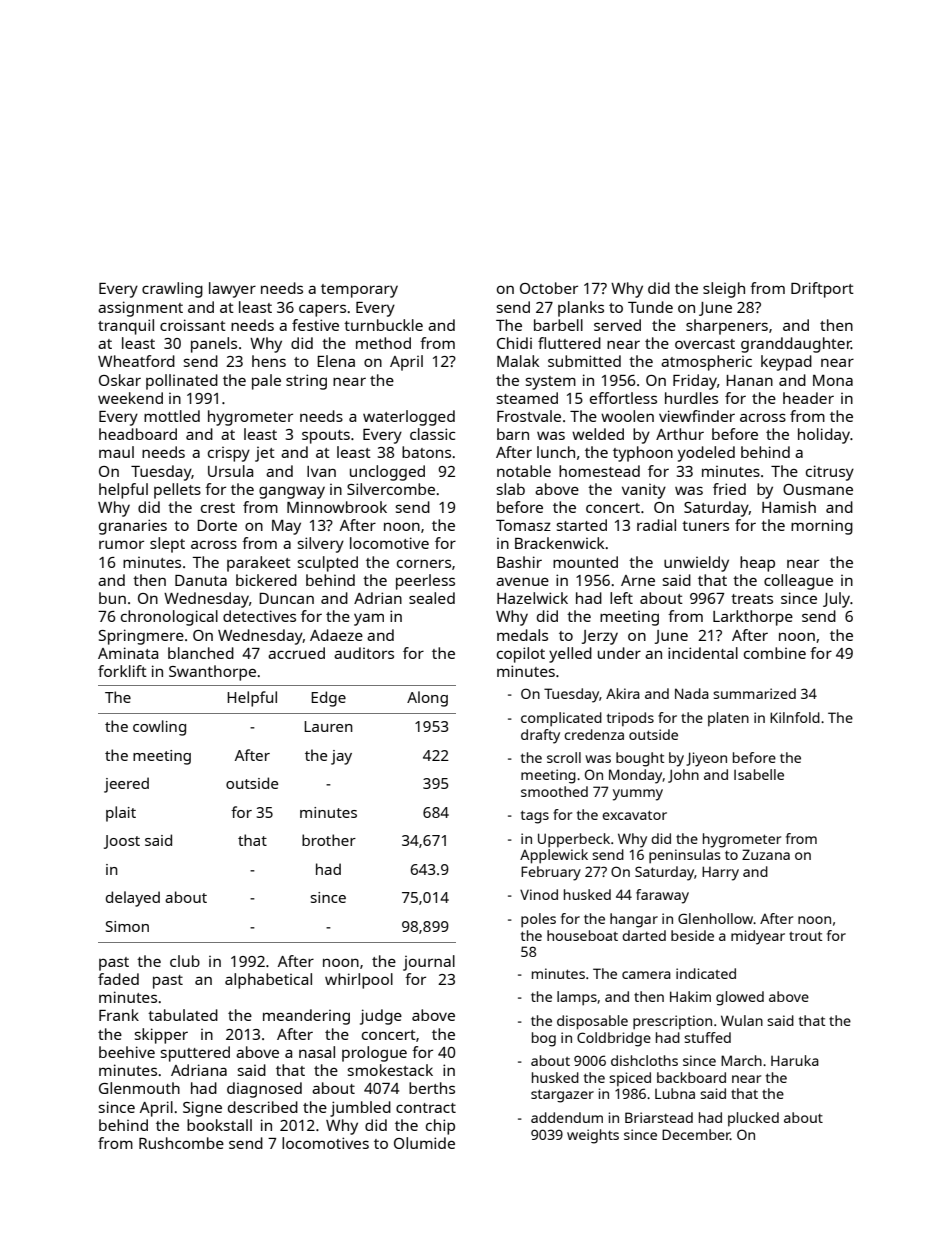 The height and width of the page is (1233, 952). I want to click on Danuta, so click(201, 580).
